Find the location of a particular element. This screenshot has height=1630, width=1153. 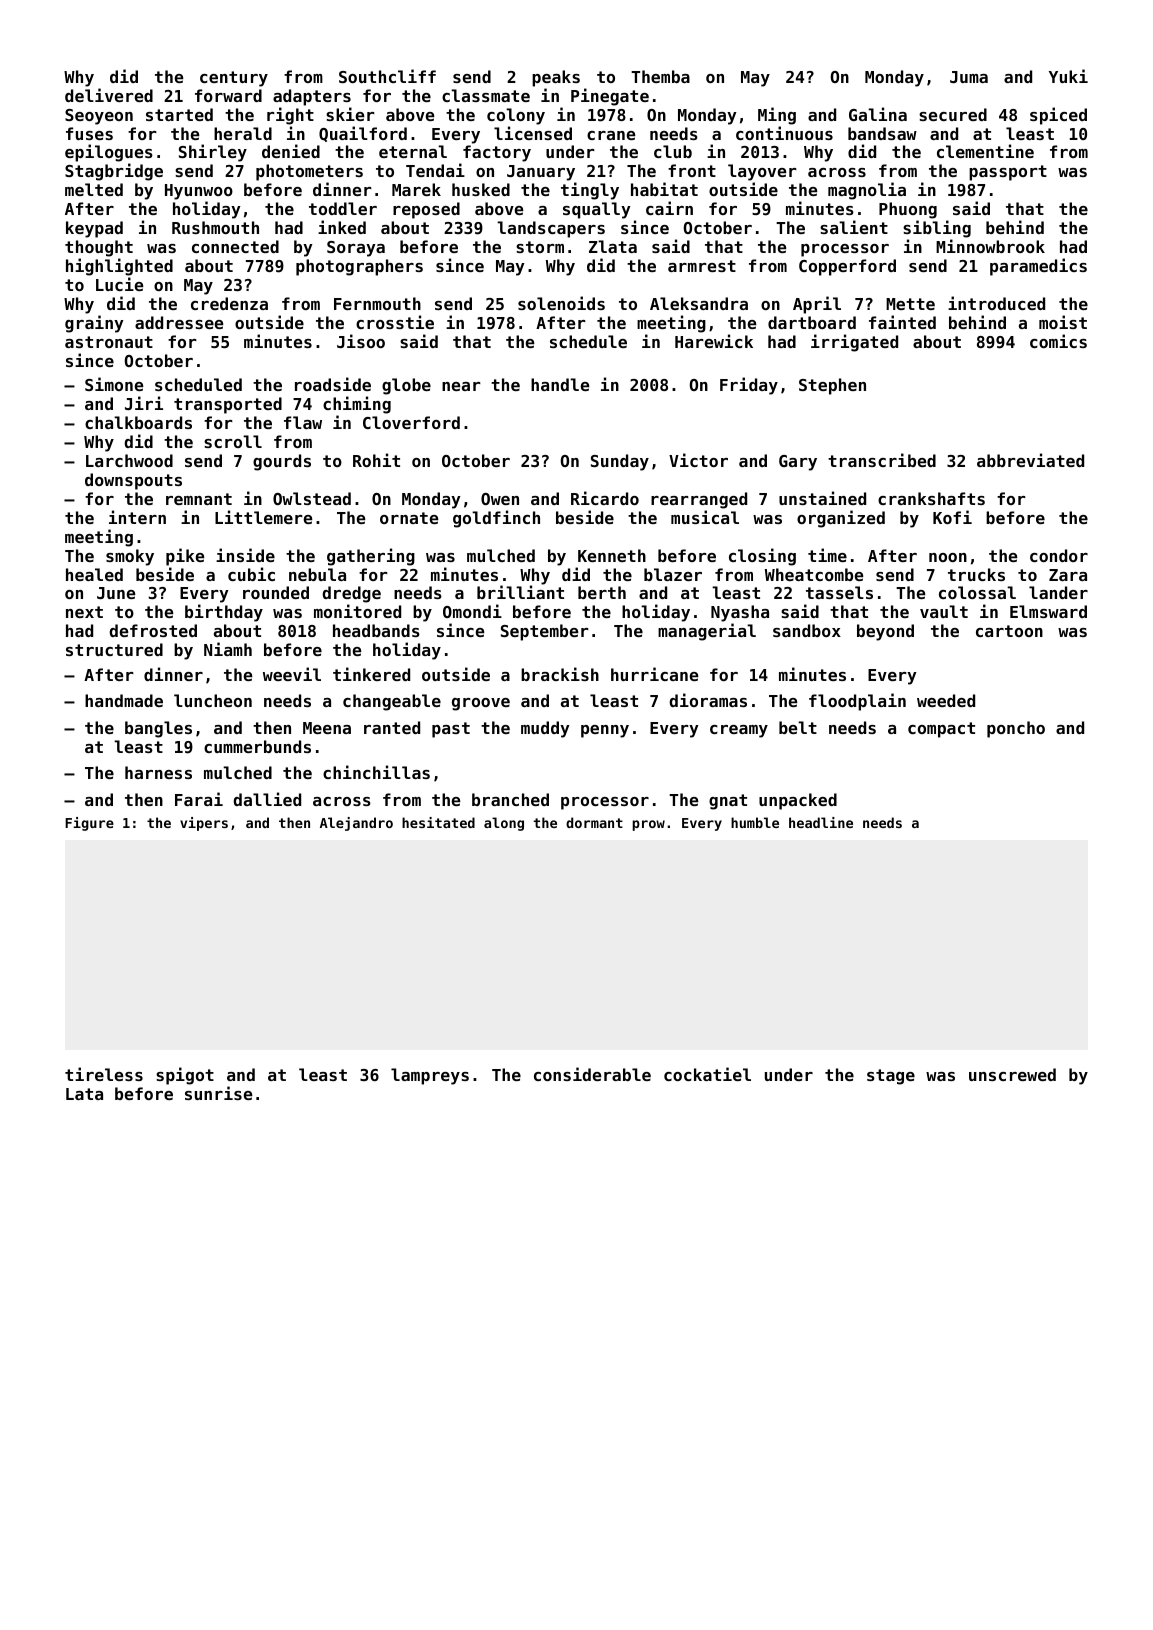

hesitated is located at coordinates (438, 822).
